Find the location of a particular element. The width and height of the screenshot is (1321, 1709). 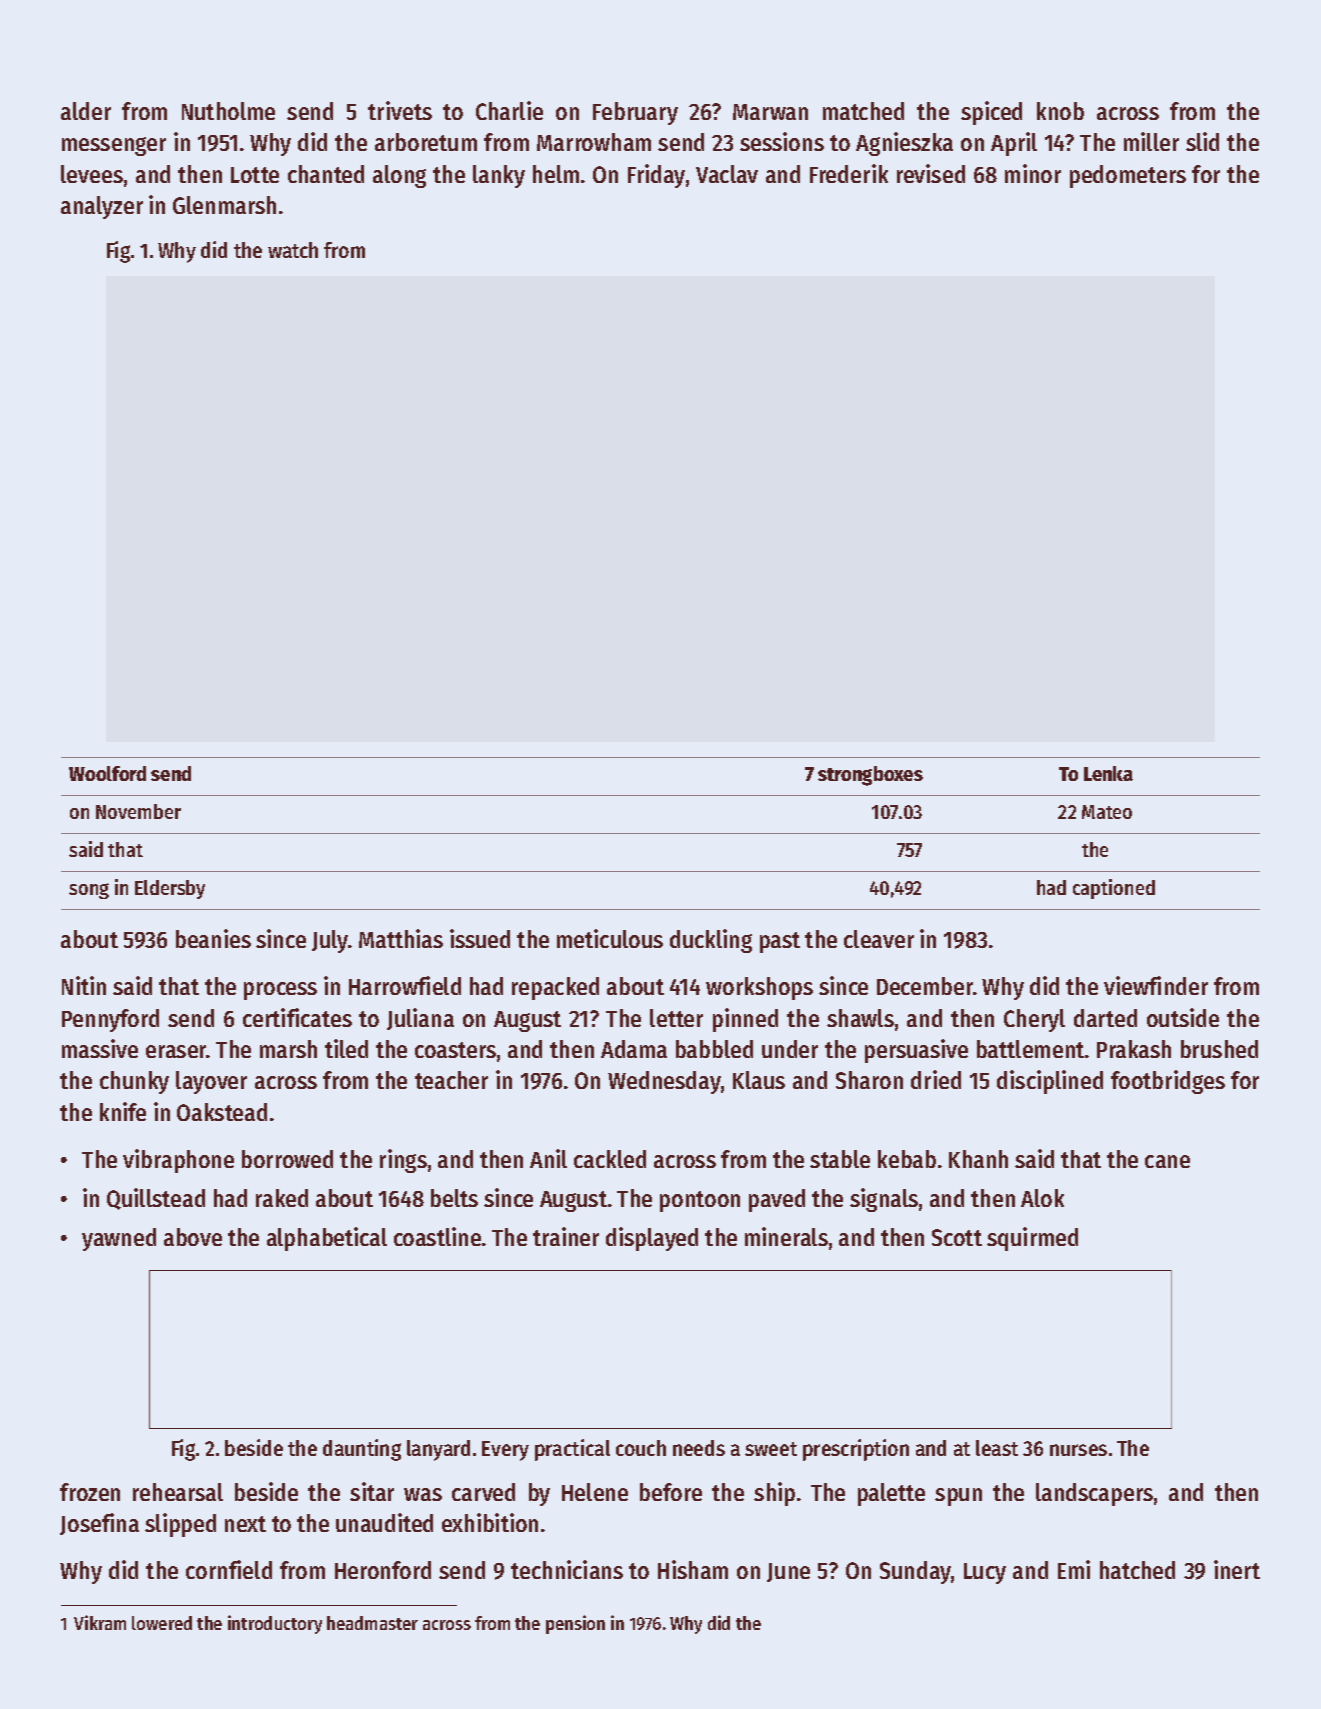

strongboxes is located at coordinates (870, 776).
